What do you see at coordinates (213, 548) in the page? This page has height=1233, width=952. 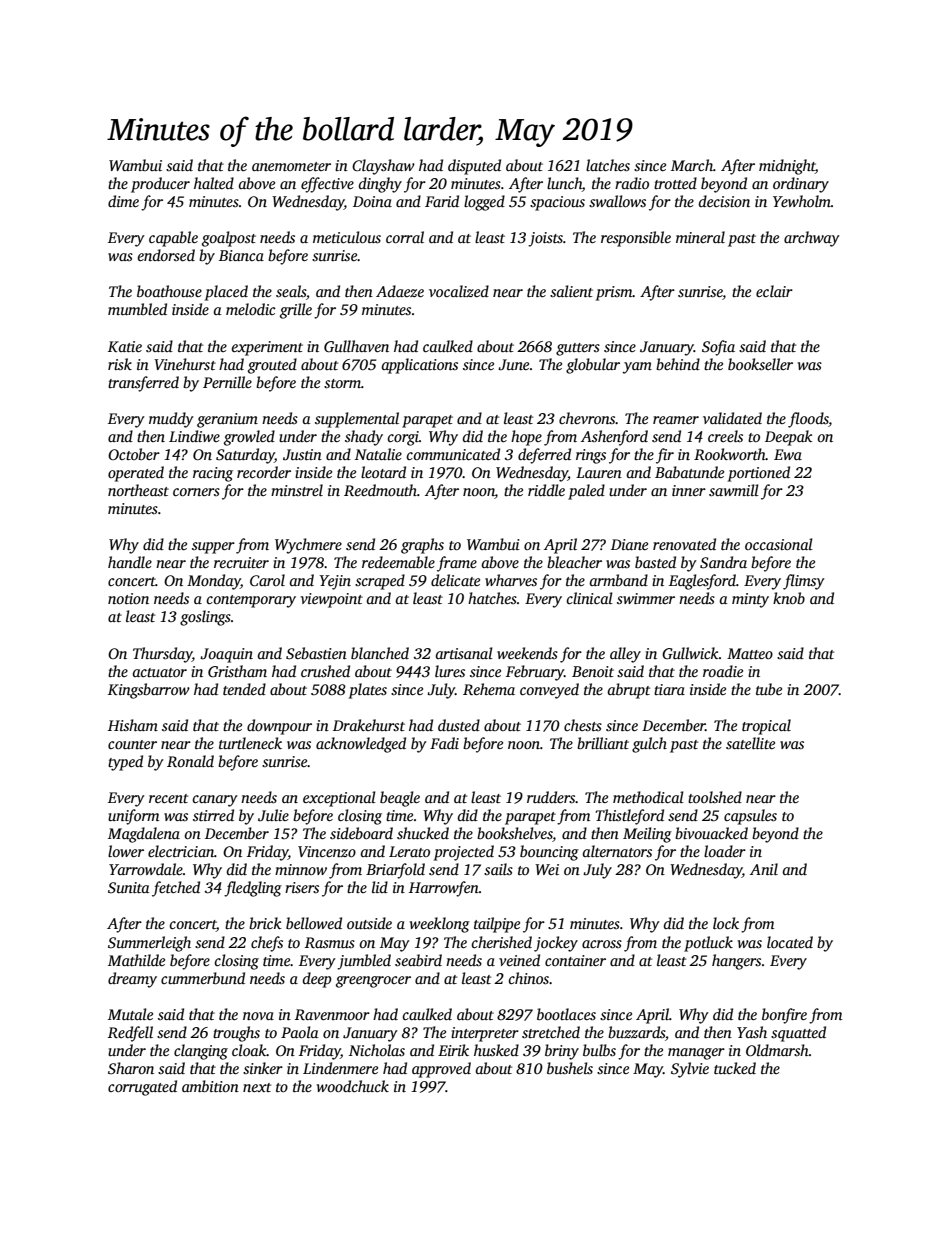 I see `supper` at bounding box center [213, 548].
